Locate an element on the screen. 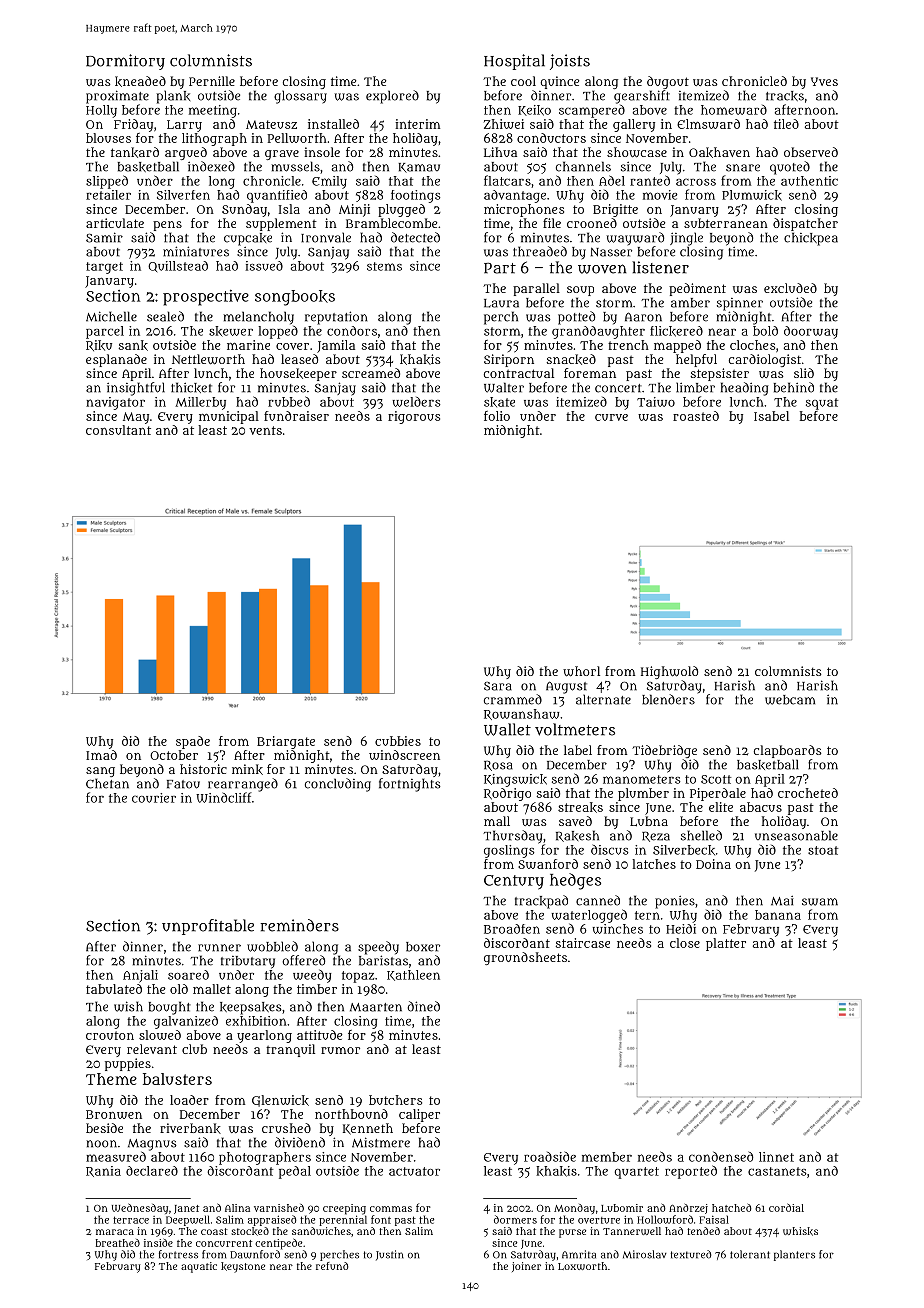  saved is located at coordinates (575, 821).
